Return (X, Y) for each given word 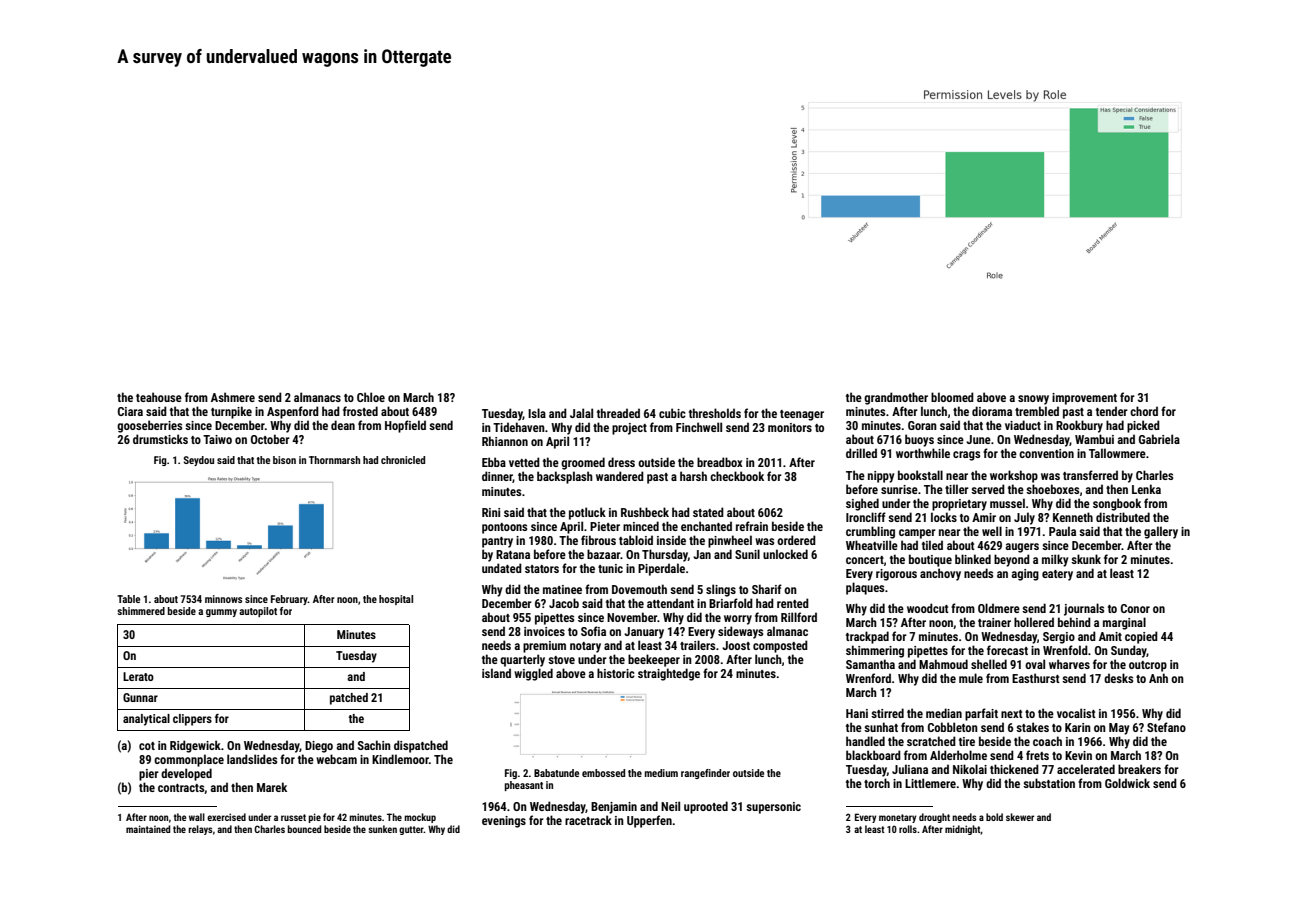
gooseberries (149, 426)
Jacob (564, 603)
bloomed (952, 397)
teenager (802, 415)
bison (284, 460)
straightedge (669, 674)
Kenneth (1073, 517)
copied (1141, 637)
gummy (221, 613)
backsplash (565, 477)
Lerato (138, 676)
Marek (272, 787)
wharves (1069, 664)
